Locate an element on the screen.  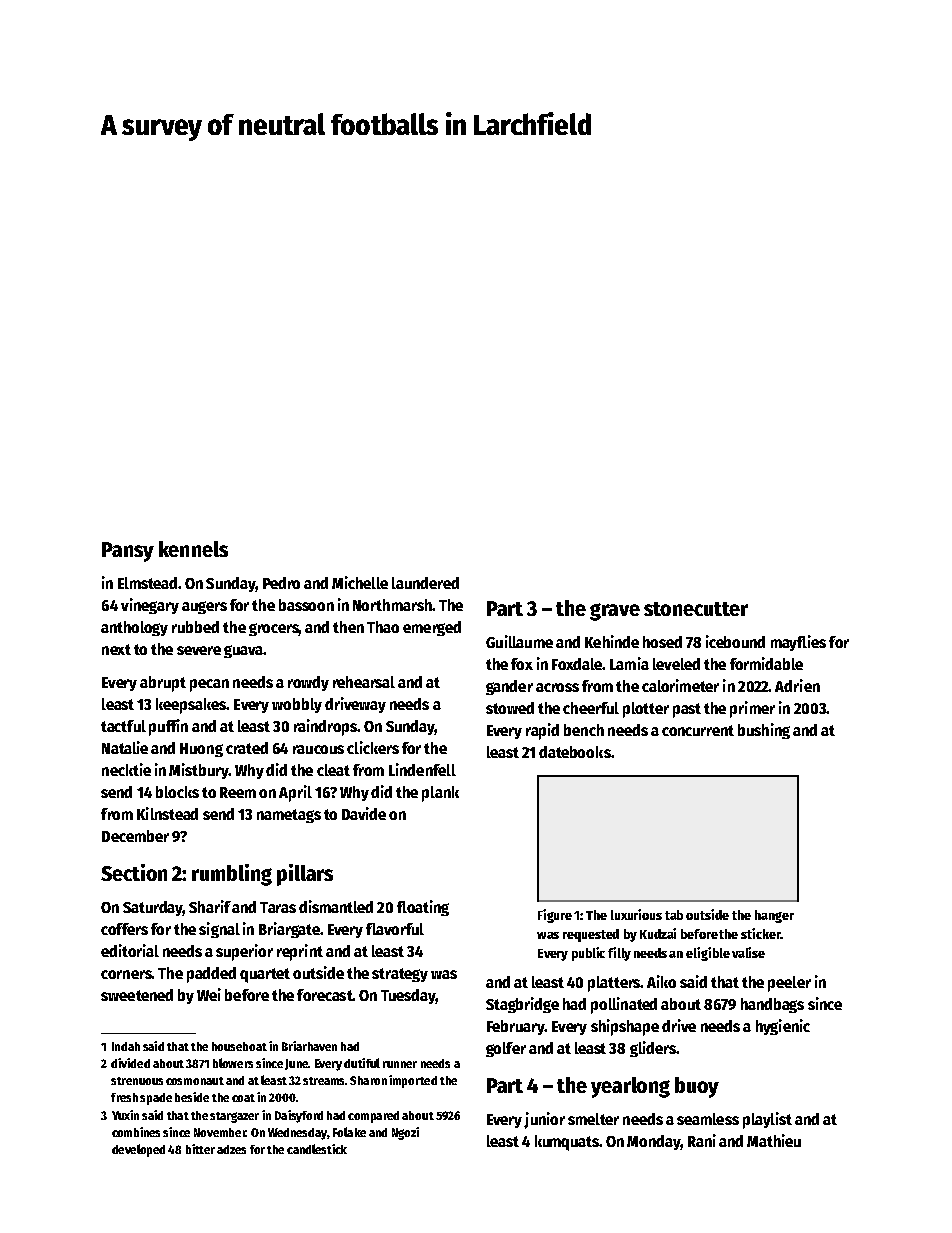
December is located at coordinates (135, 836).
